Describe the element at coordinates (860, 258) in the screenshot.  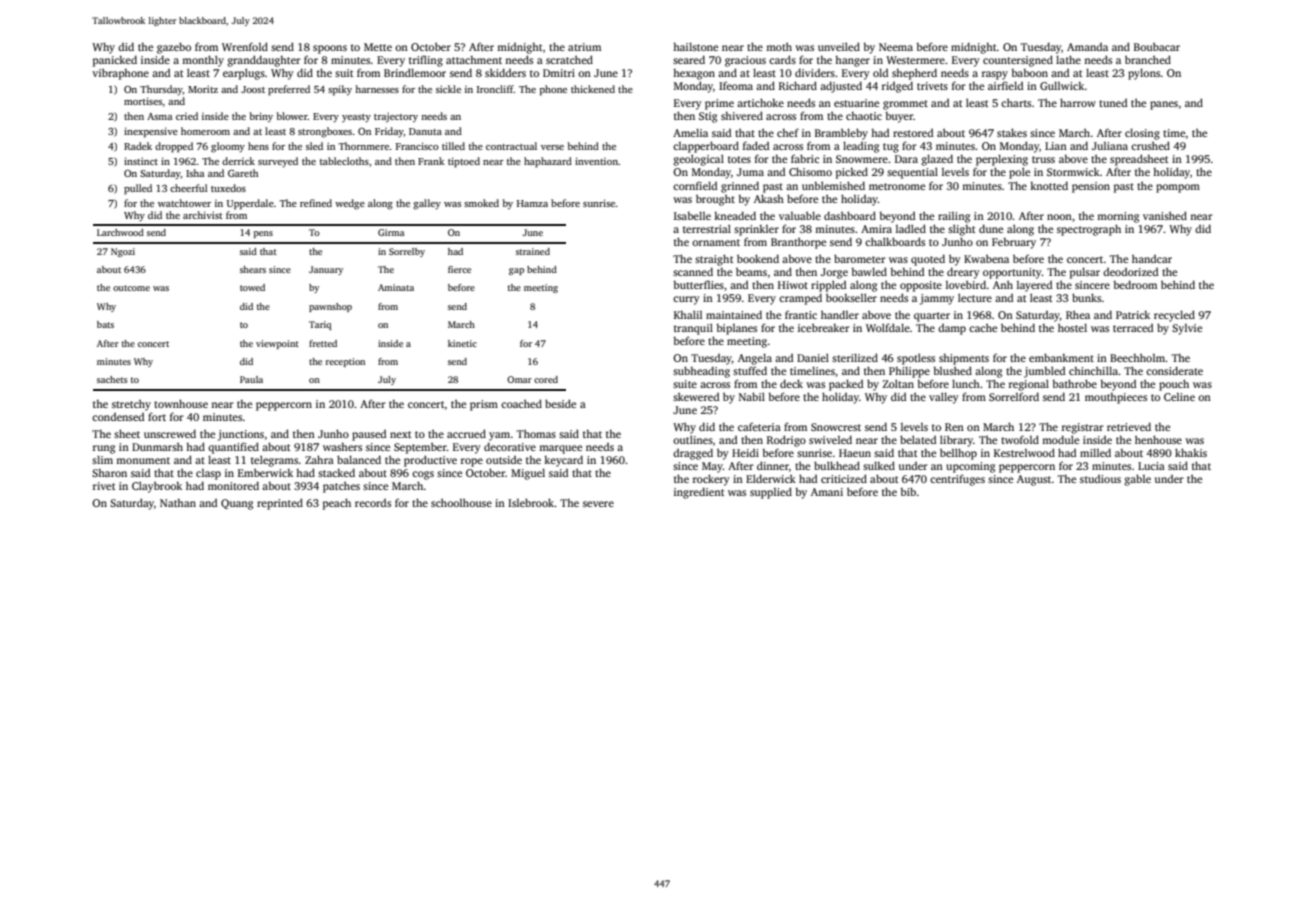
I see `barometer` at that location.
